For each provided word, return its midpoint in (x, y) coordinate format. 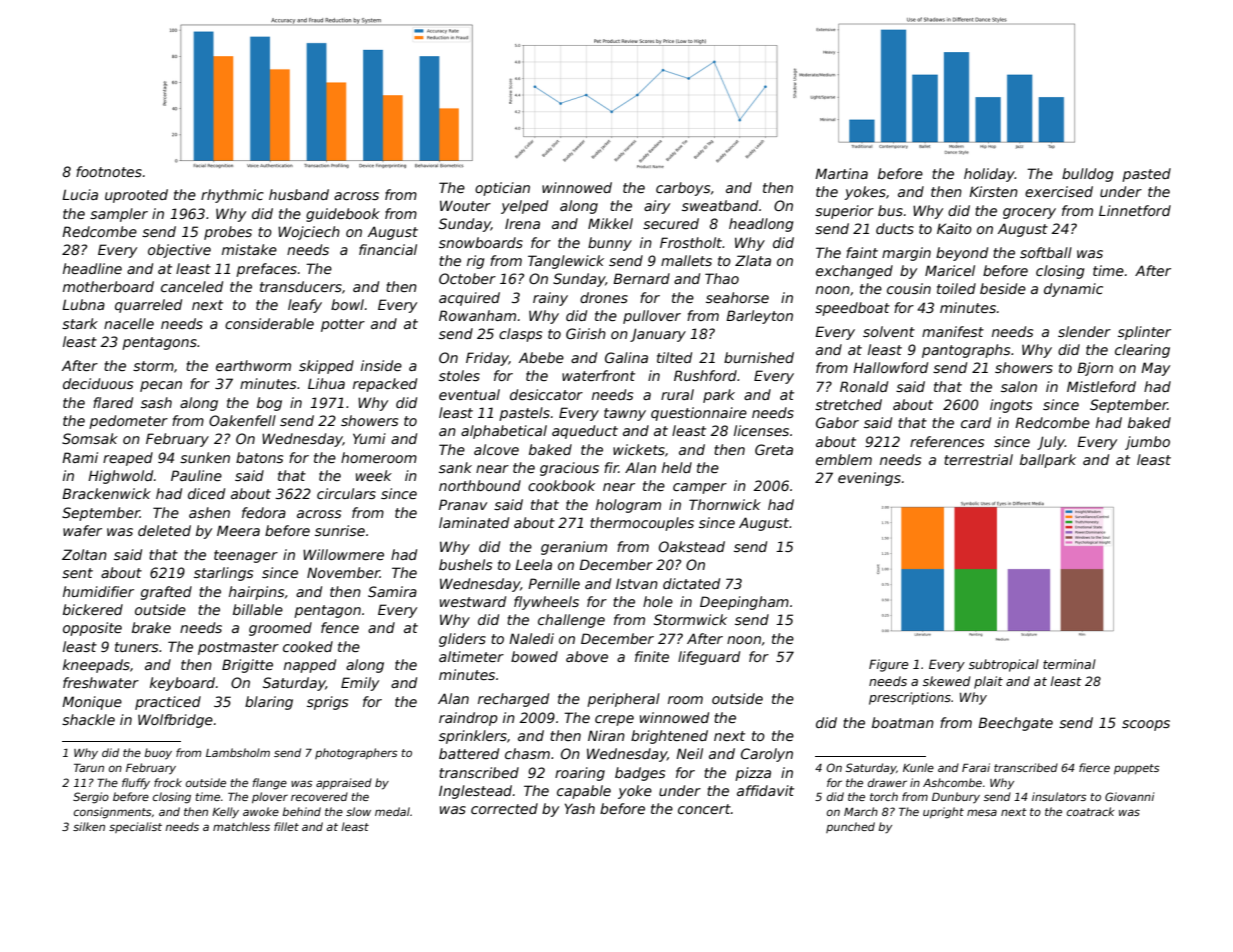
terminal (1069, 664)
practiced (168, 703)
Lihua (326, 383)
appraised (344, 783)
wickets (639, 449)
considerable (269, 323)
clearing (1142, 351)
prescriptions (910, 698)
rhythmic (232, 196)
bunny (610, 244)
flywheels (546, 603)
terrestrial (978, 459)
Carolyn (767, 755)
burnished (759, 357)
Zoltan (84, 554)
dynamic (1073, 290)
